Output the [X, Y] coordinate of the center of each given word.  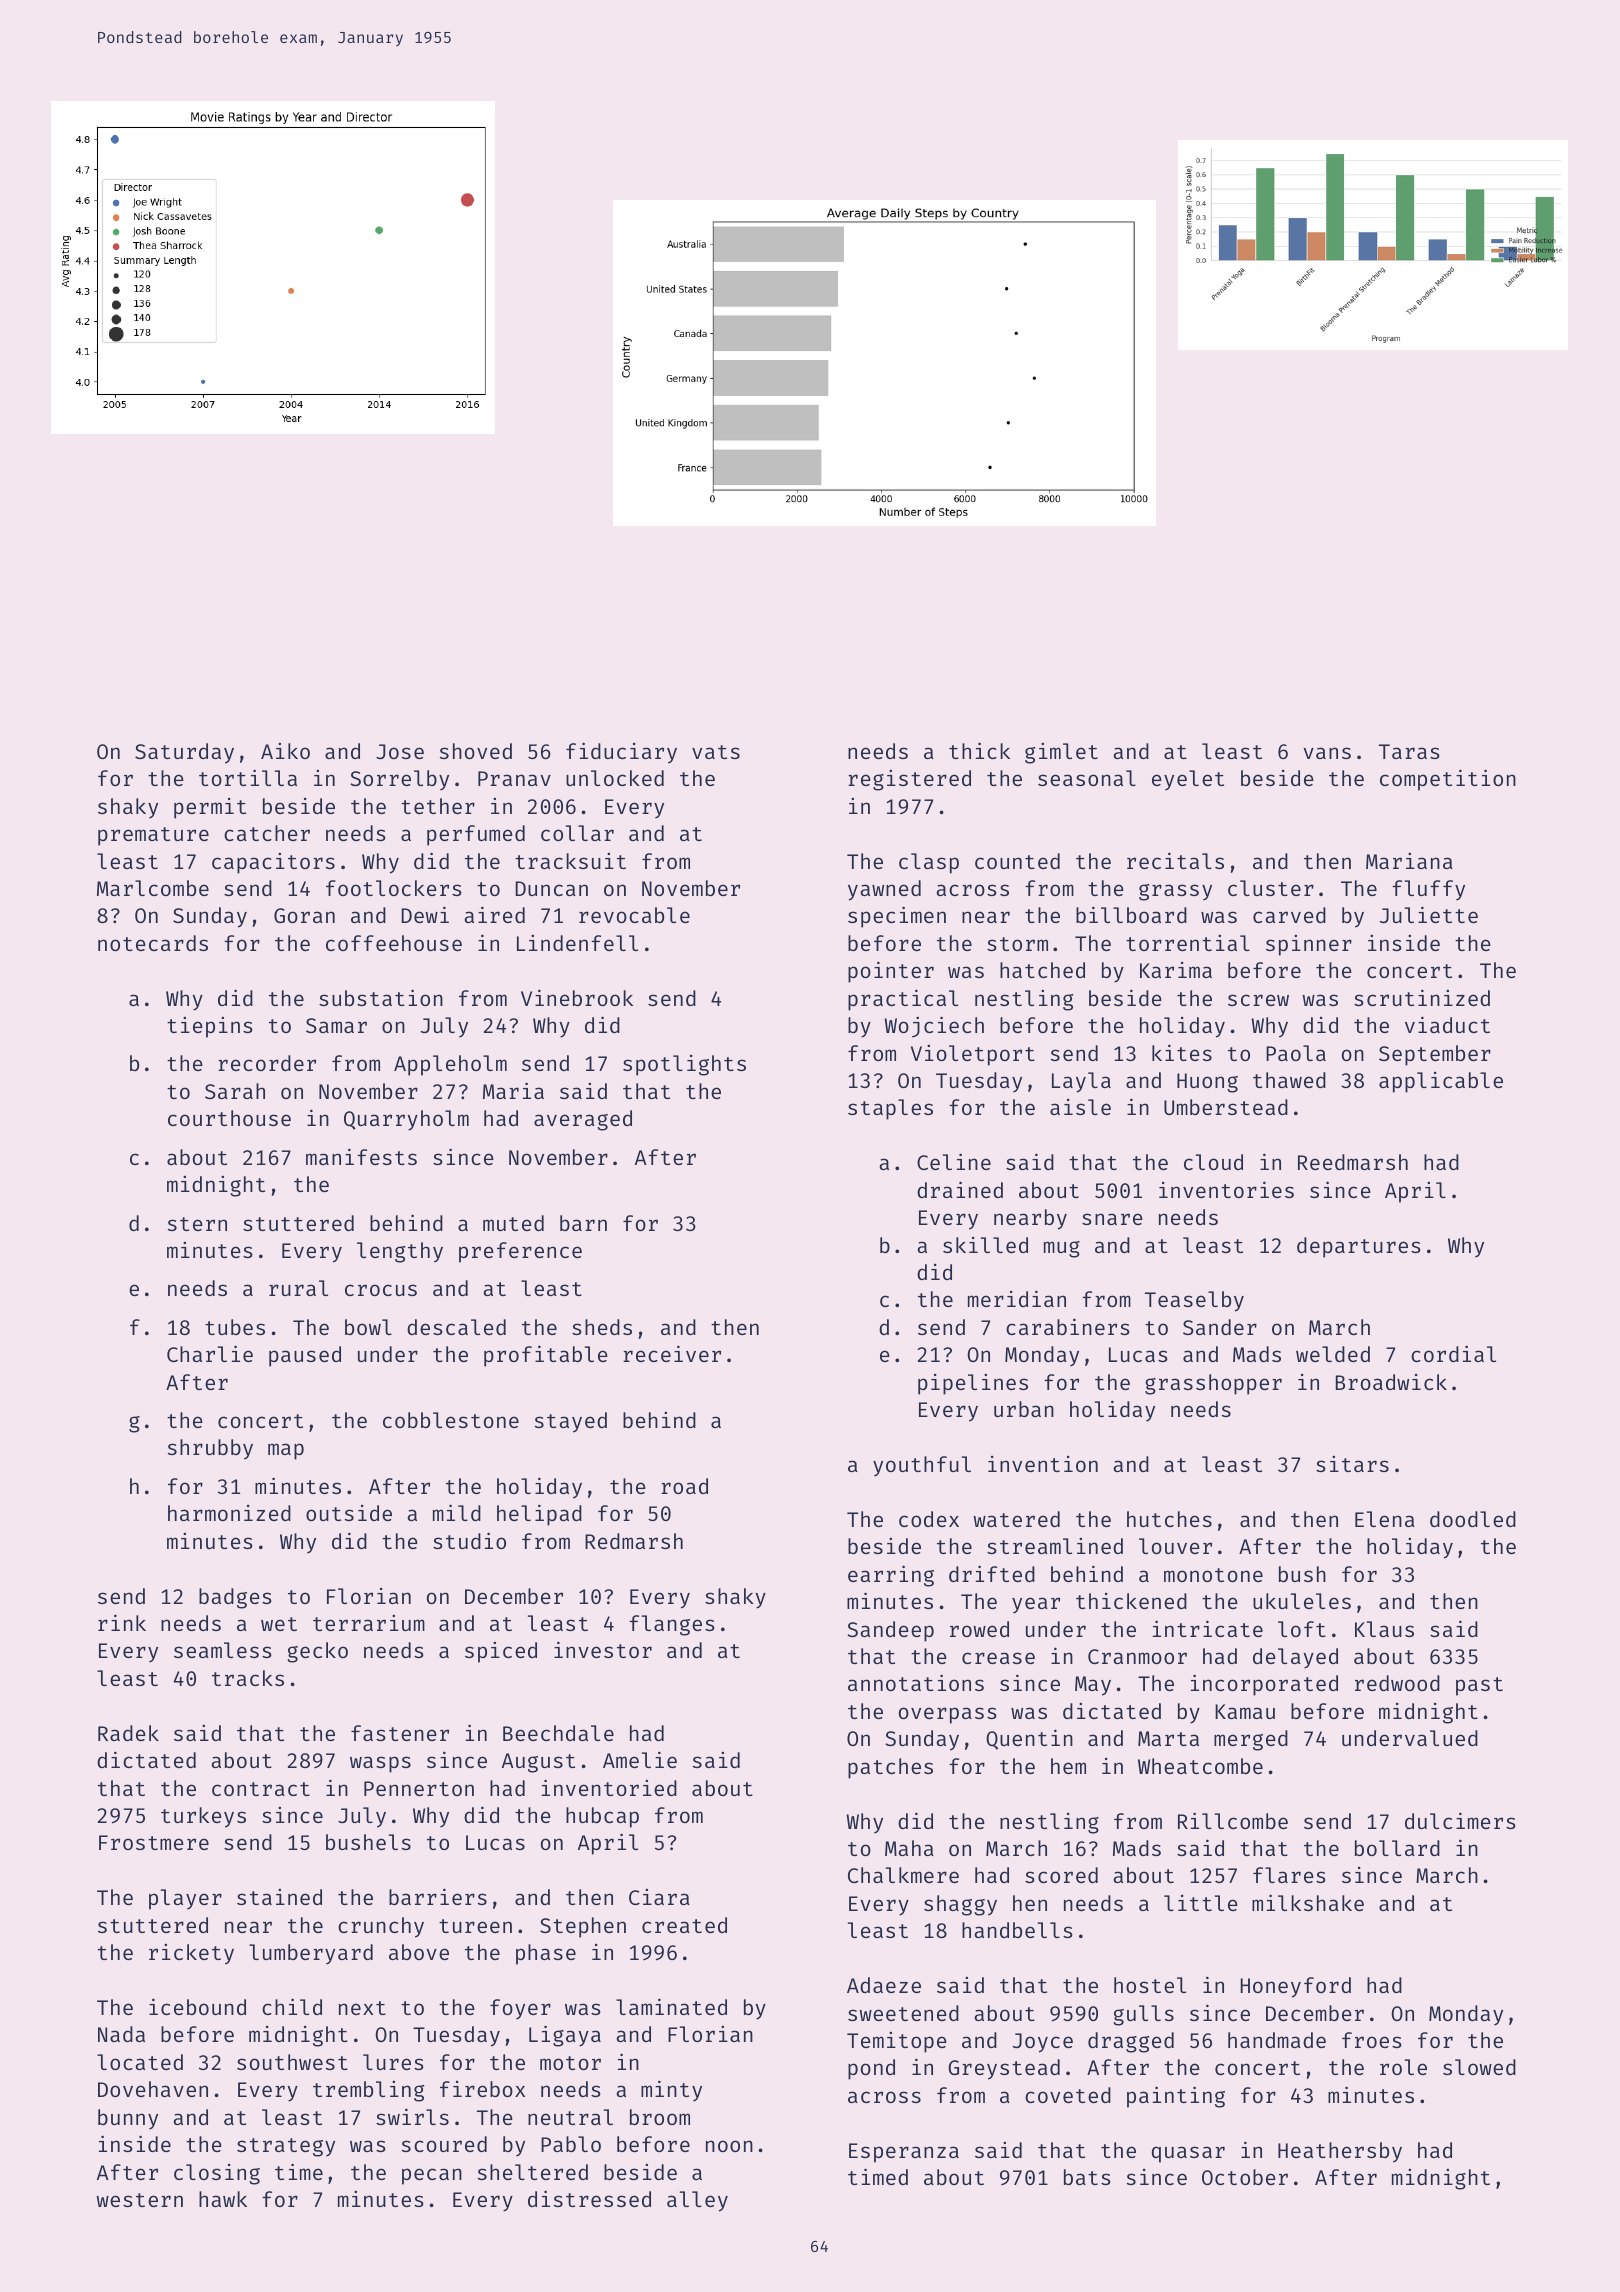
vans [1327, 753]
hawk [223, 2199]
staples [890, 1109]
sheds [602, 1327]
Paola [1296, 1053]
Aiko [285, 751]
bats [1087, 2177]
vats [716, 752]
